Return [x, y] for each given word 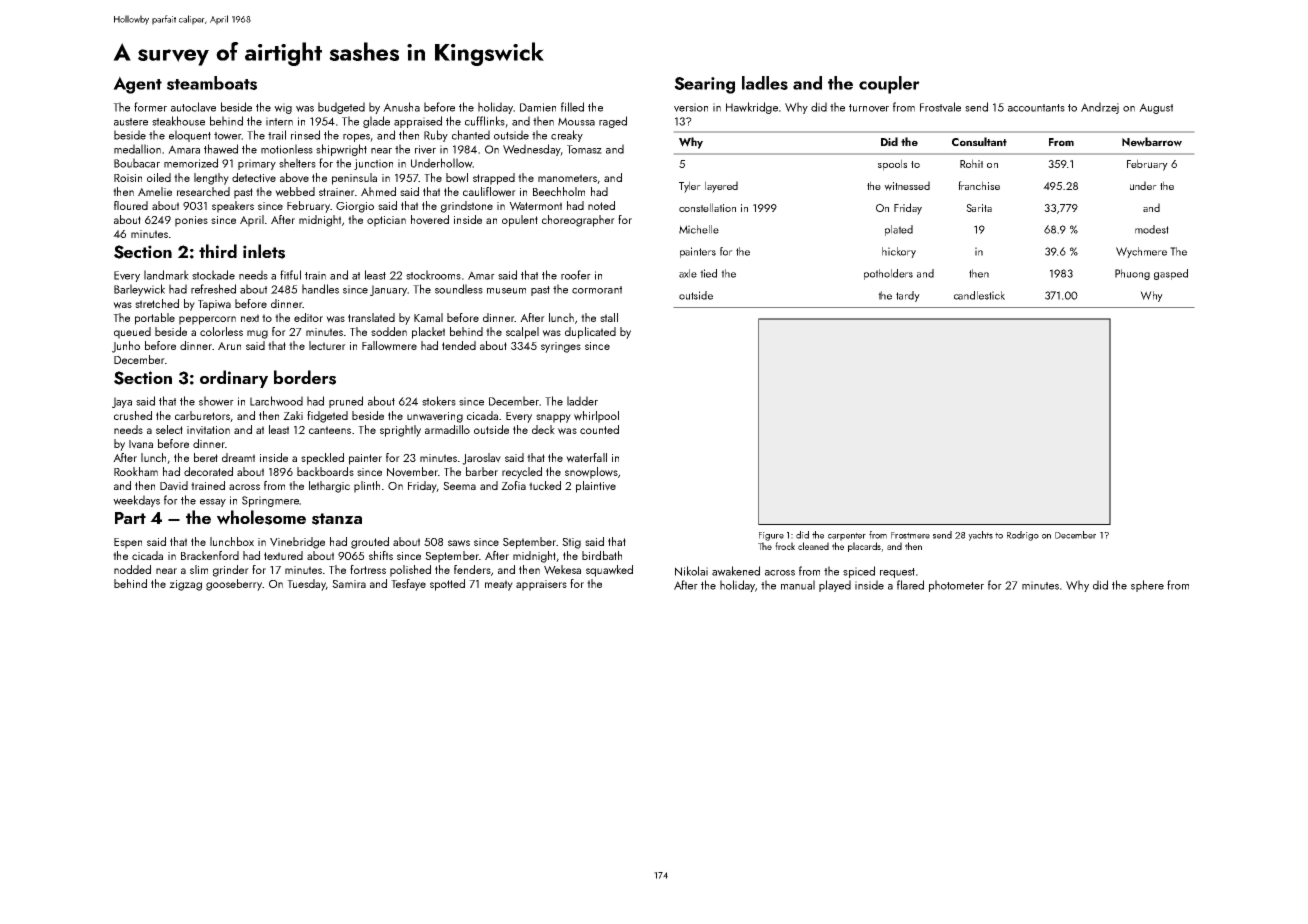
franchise [979, 185]
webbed [295, 192]
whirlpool [596, 417]
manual [798, 585]
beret [206, 457]
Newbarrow [1152, 142]
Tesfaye [408, 585]
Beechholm [559, 191]
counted [599, 429]
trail [277, 135]
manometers [567, 178]
